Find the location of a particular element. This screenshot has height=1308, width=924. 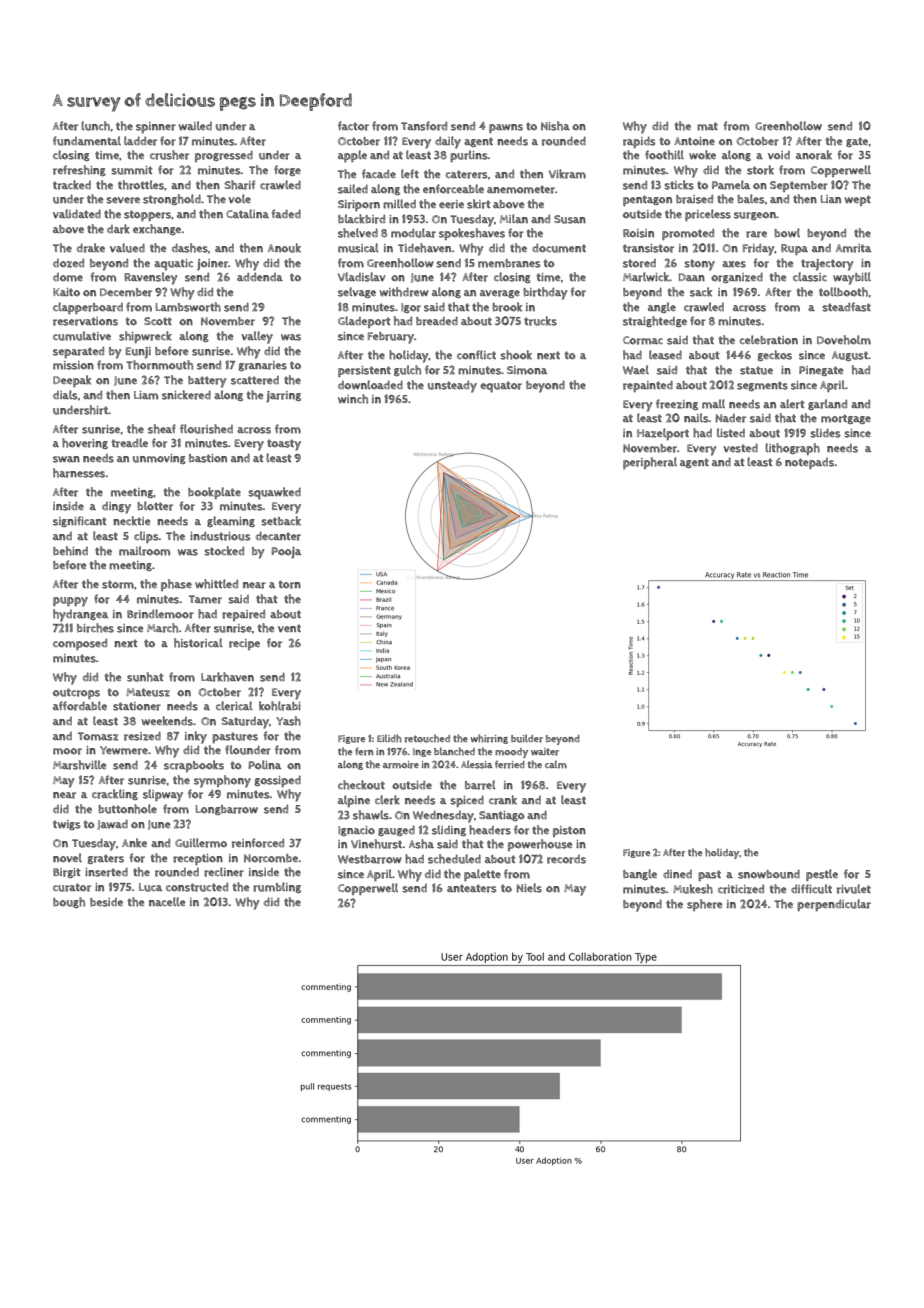

Ignacio is located at coordinates (356, 831).
